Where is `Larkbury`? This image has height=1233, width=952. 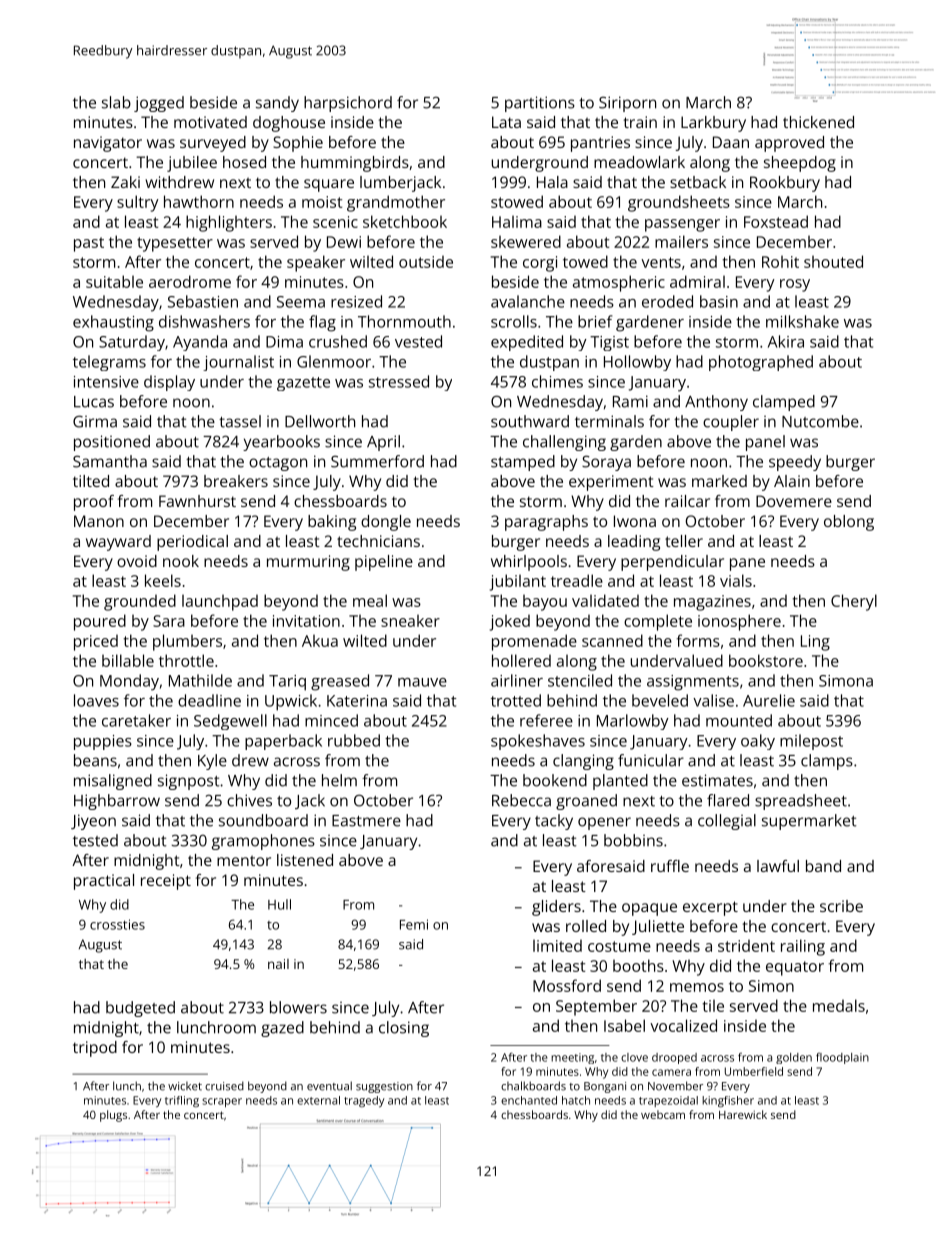
Larkbury is located at coordinates (713, 124).
